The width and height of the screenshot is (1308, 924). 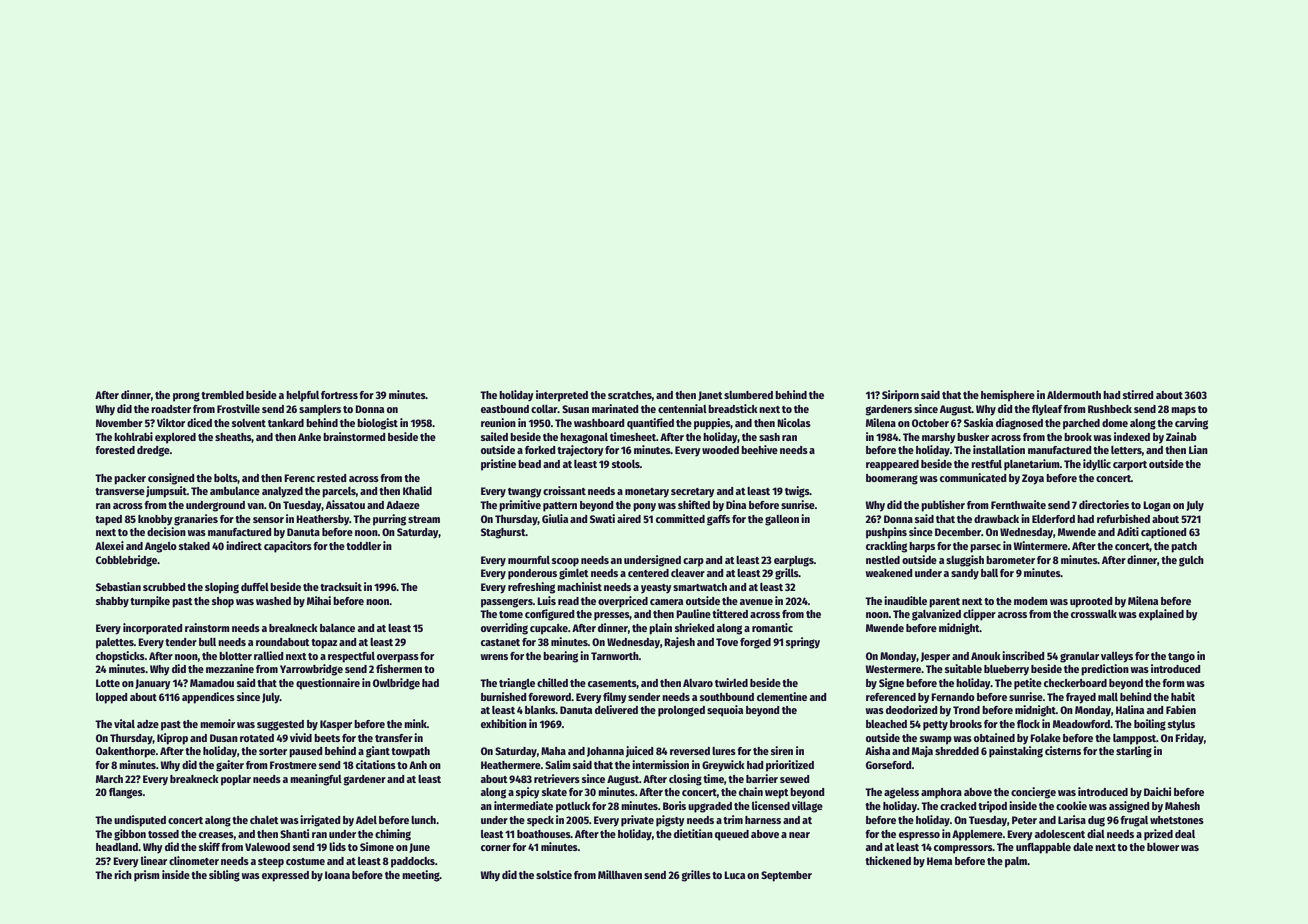 What do you see at coordinates (398, 658) in the screenshot?
I see `overpass` at bounding box center [398, 658].
